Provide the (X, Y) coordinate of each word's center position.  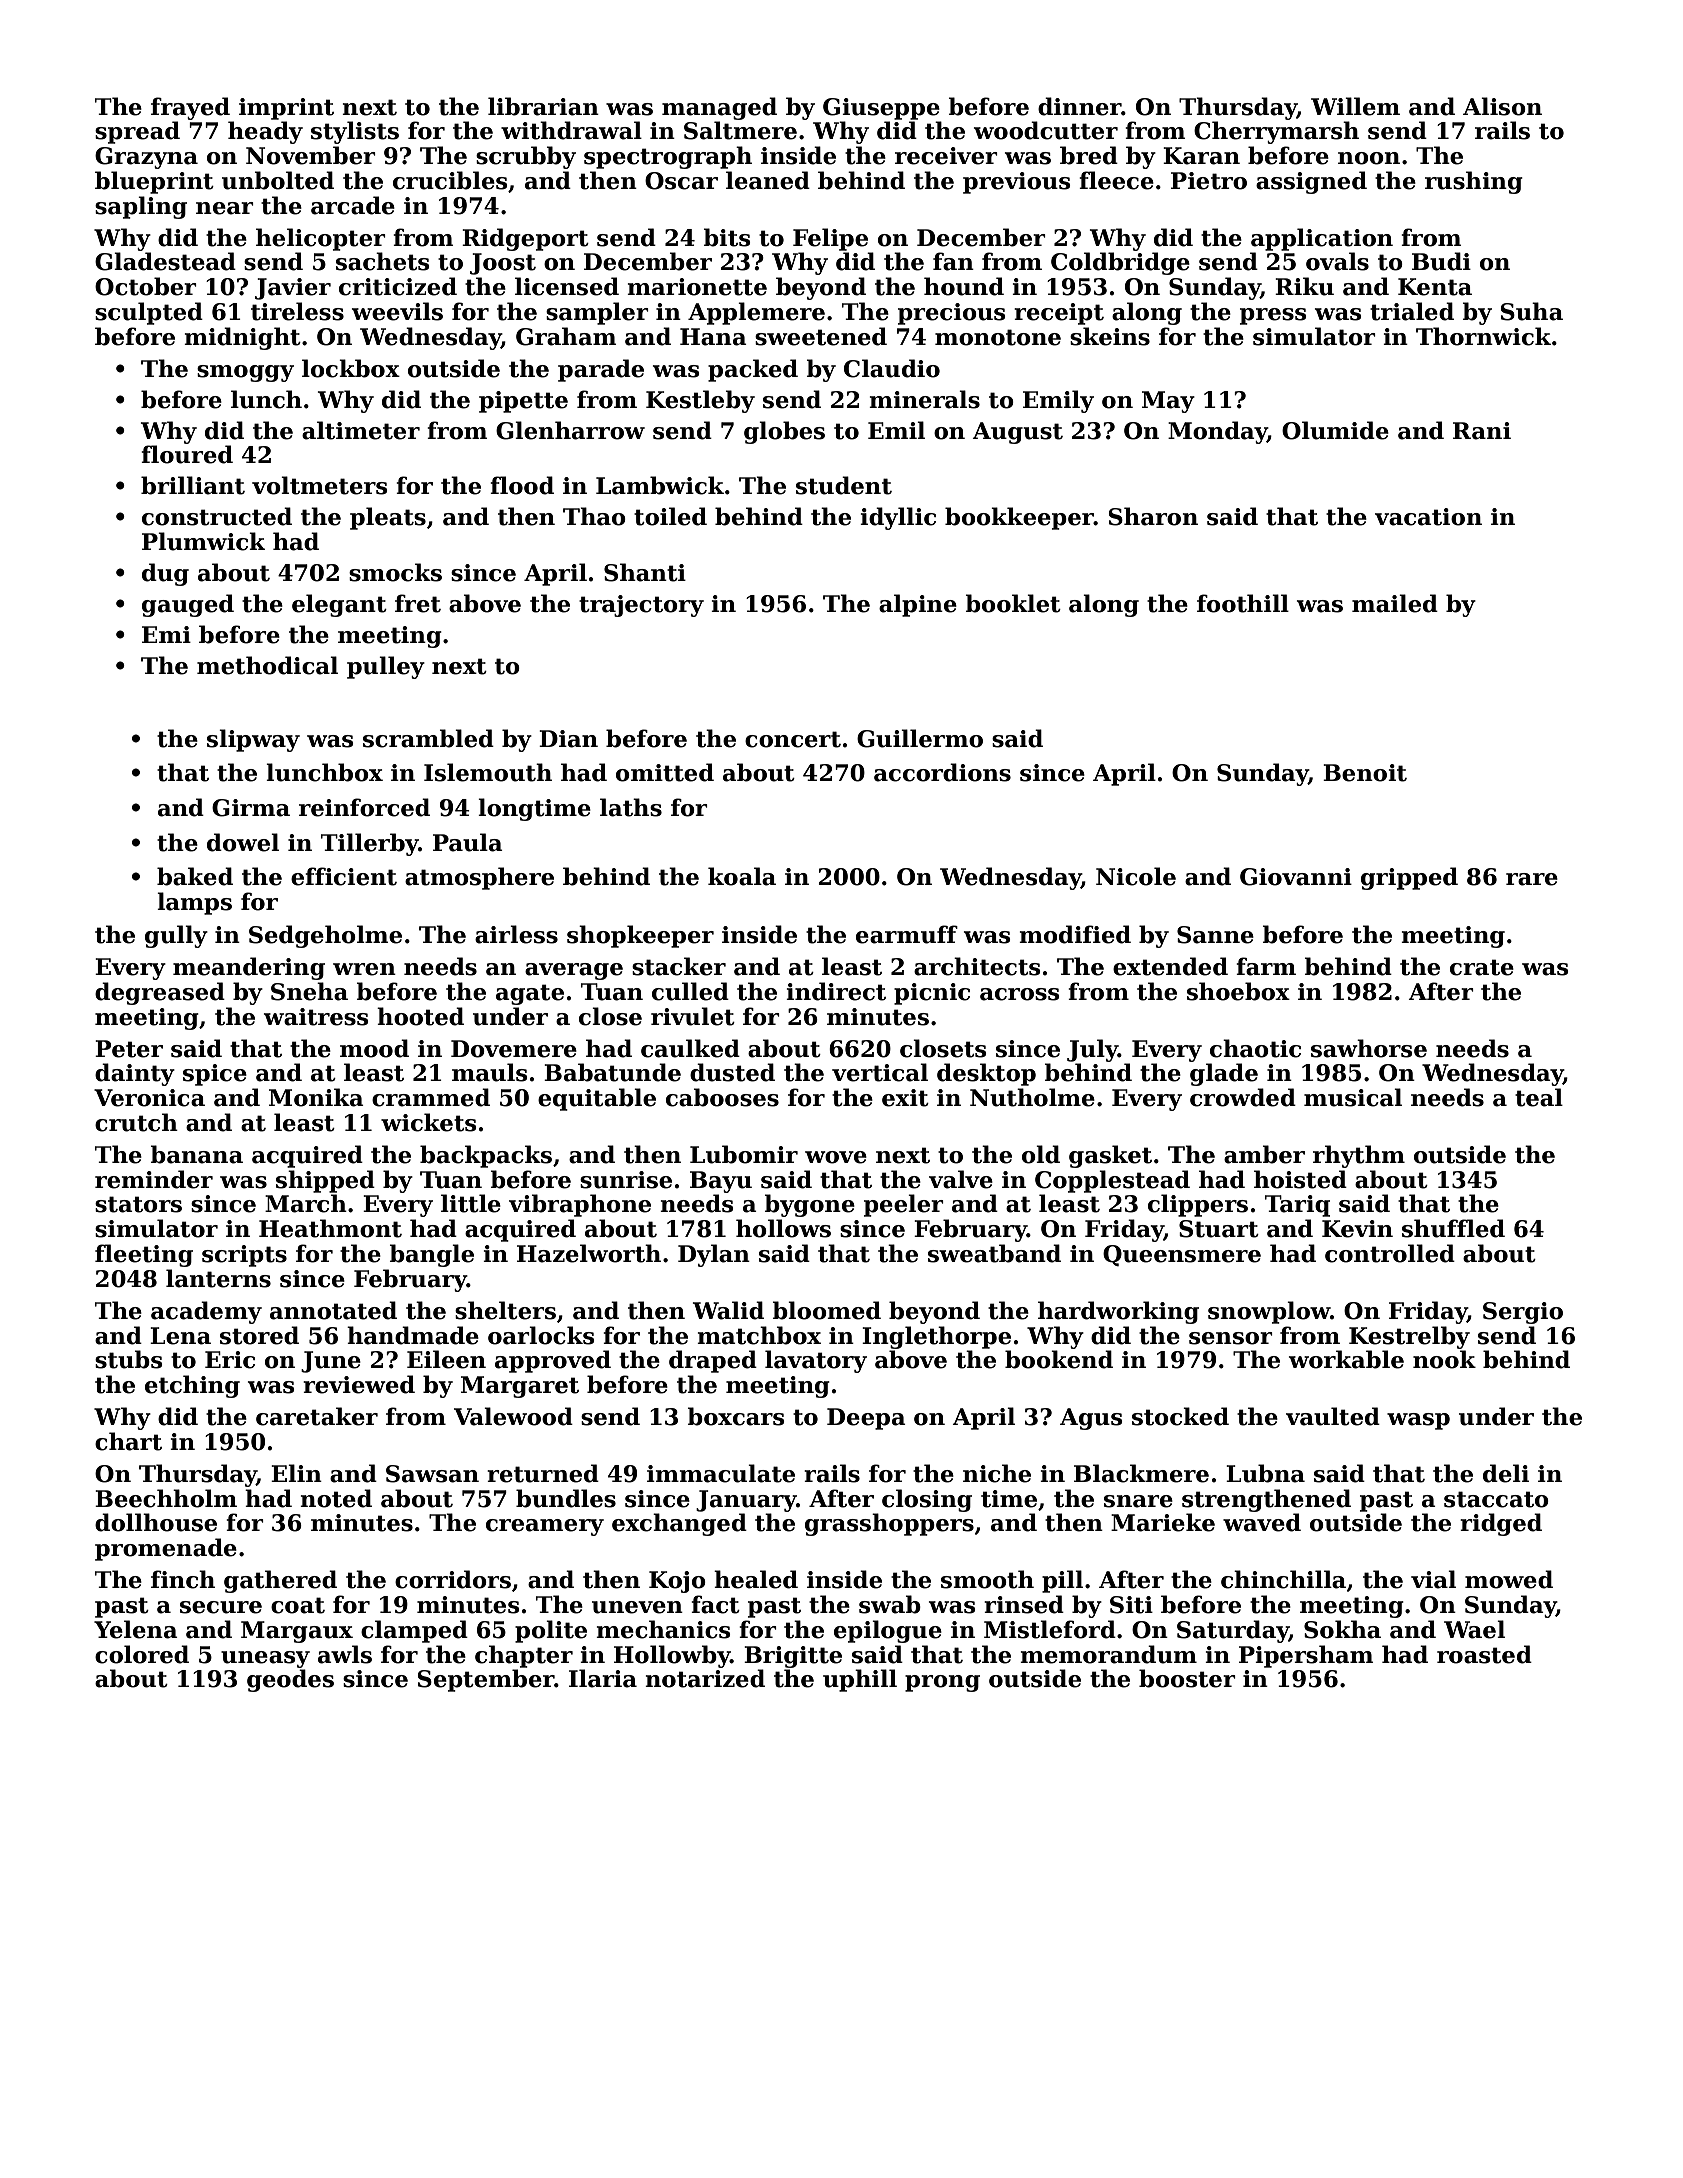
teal (1539, 1097)
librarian (543, 106)
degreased (160, 993)
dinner (1080, 106)
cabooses (722, 1097)
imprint (286, 109)
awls (345, 1654)
